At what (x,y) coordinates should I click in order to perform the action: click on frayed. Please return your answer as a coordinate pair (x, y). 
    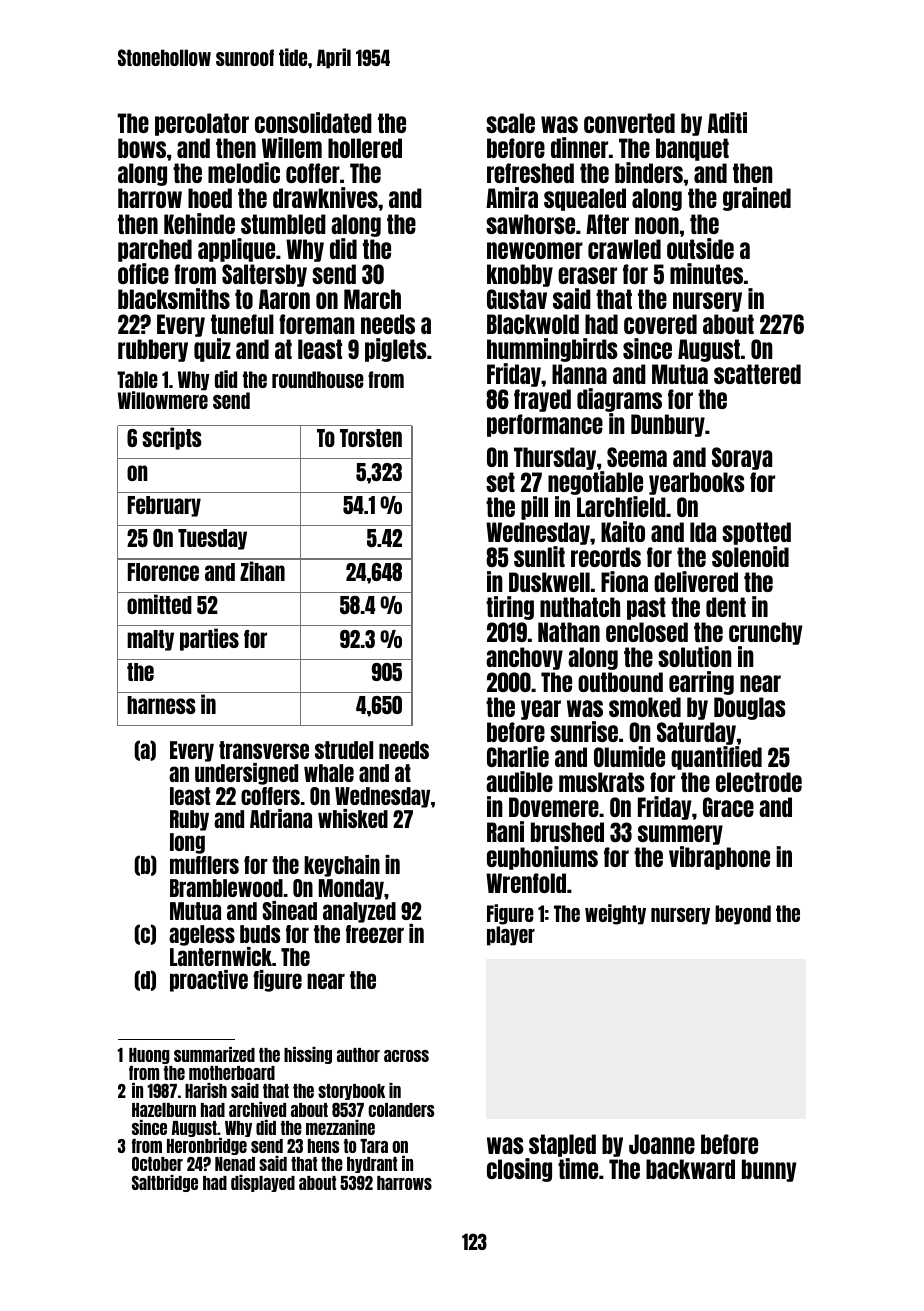
    Looking at the image, I should click on (542, 400).
